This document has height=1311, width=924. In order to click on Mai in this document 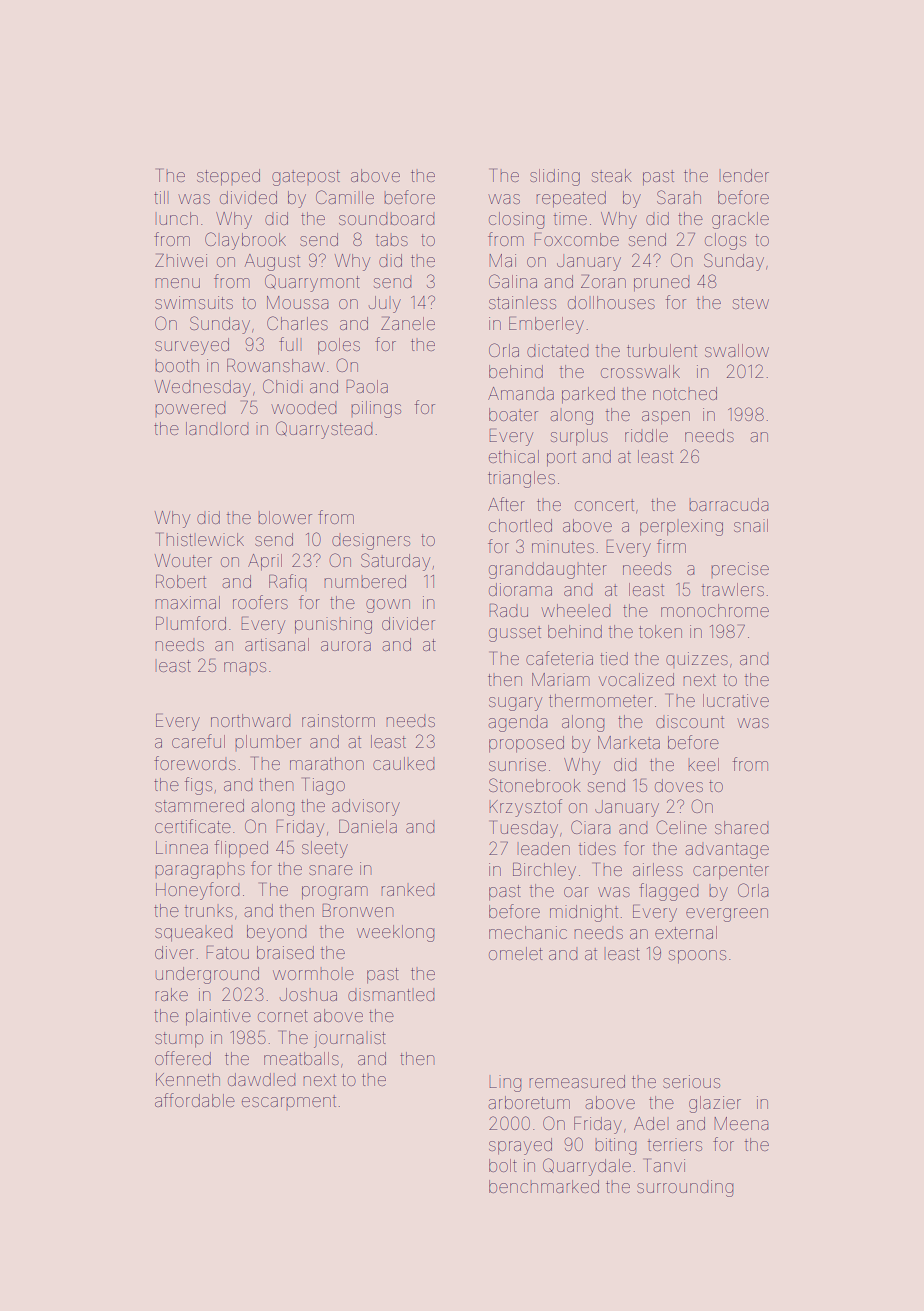, I will do `click(502, 260)`.
